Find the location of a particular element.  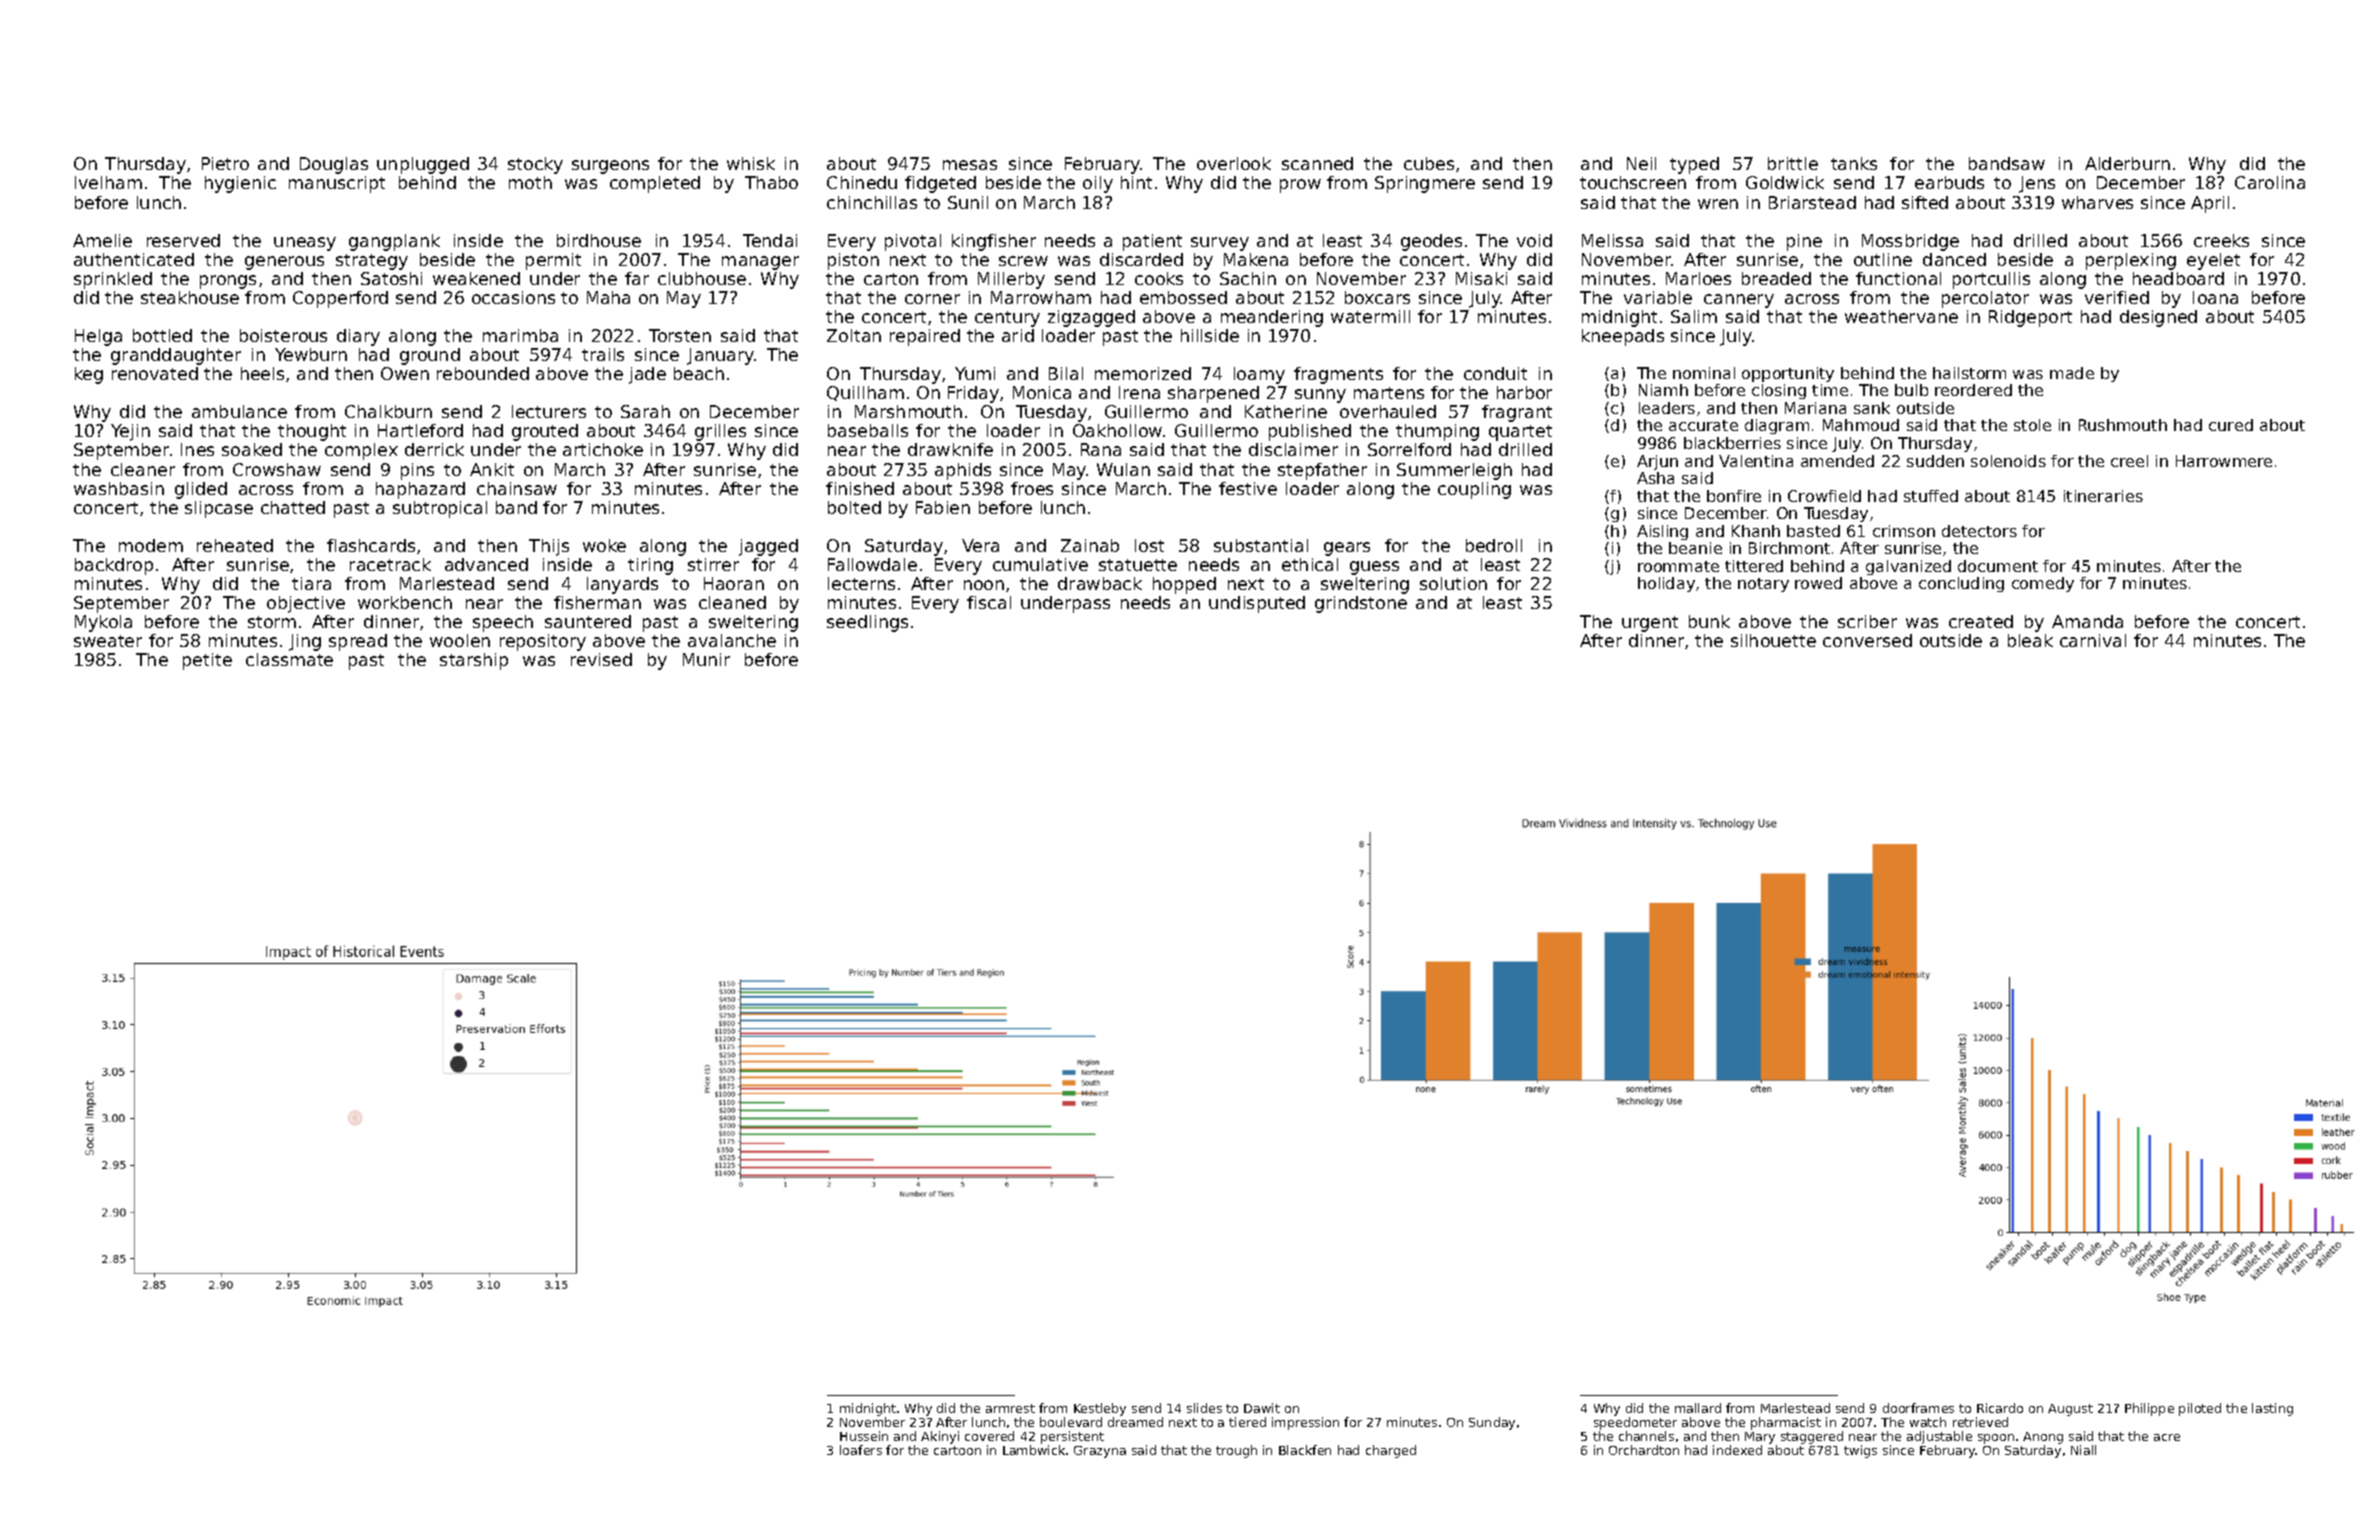

Munir is located at coordinates (706, 659).
